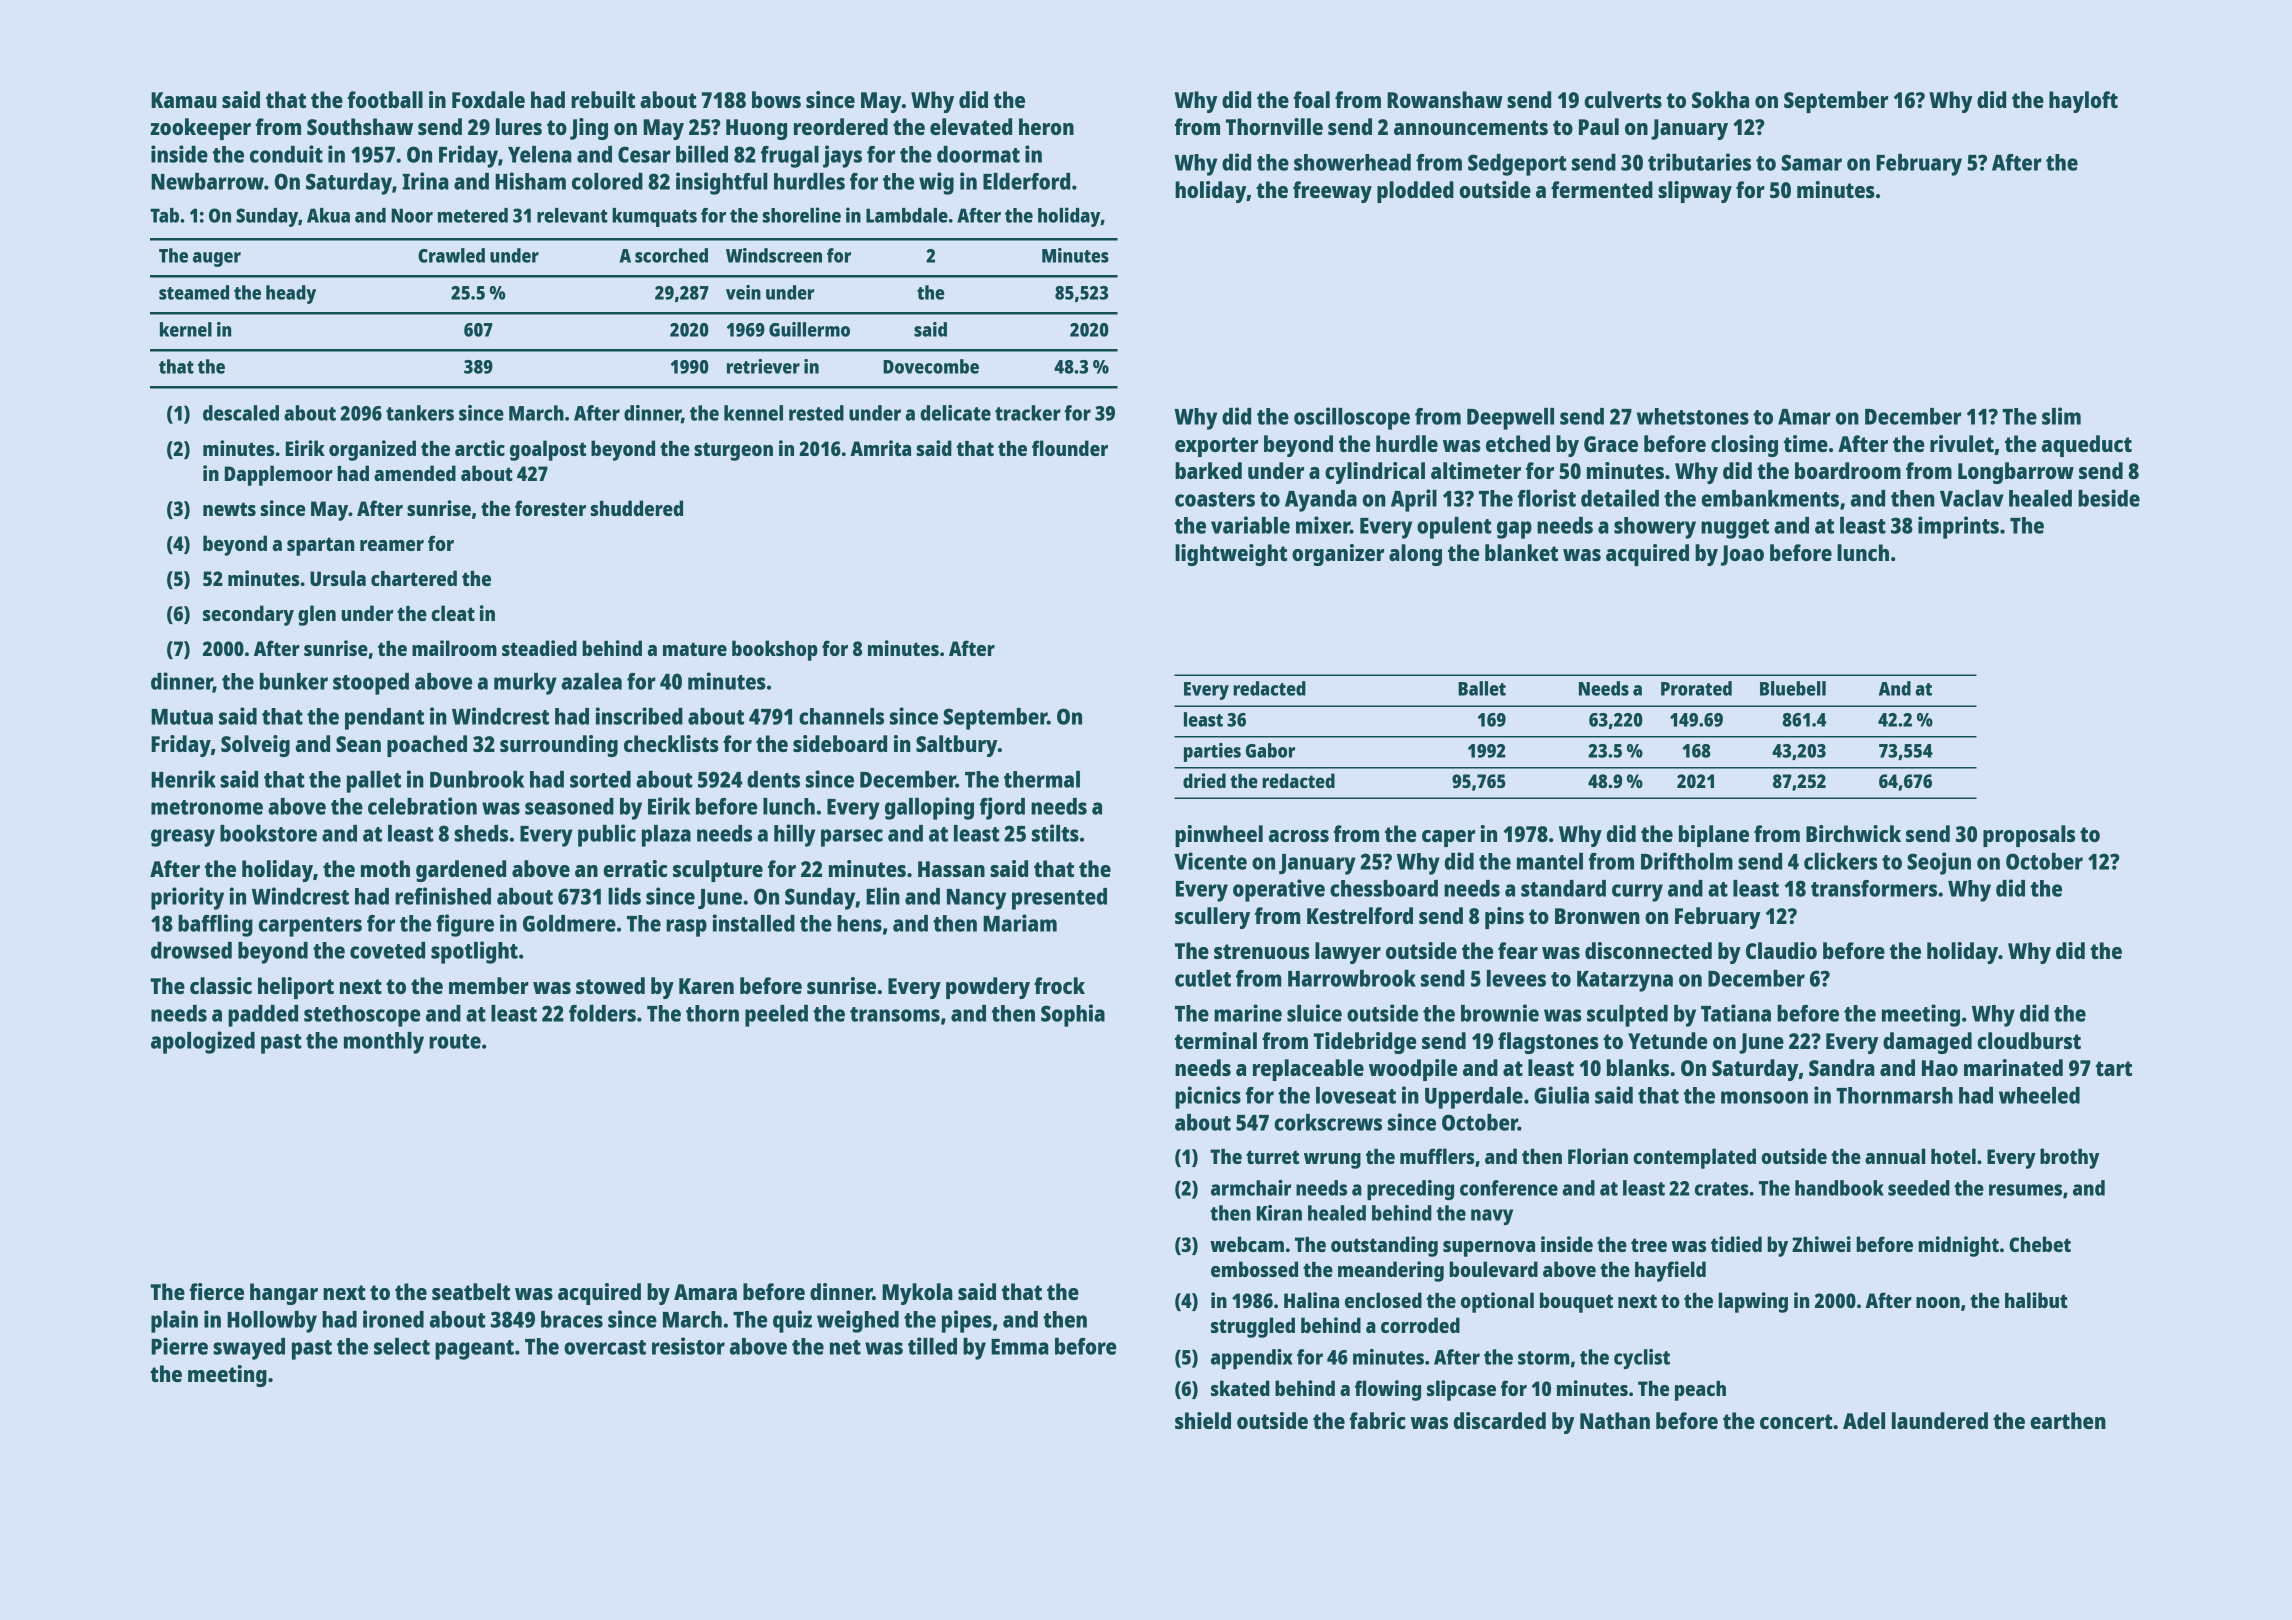  Describe the element at coordinates (217, 259) in the image. I see `auger` at that location.
